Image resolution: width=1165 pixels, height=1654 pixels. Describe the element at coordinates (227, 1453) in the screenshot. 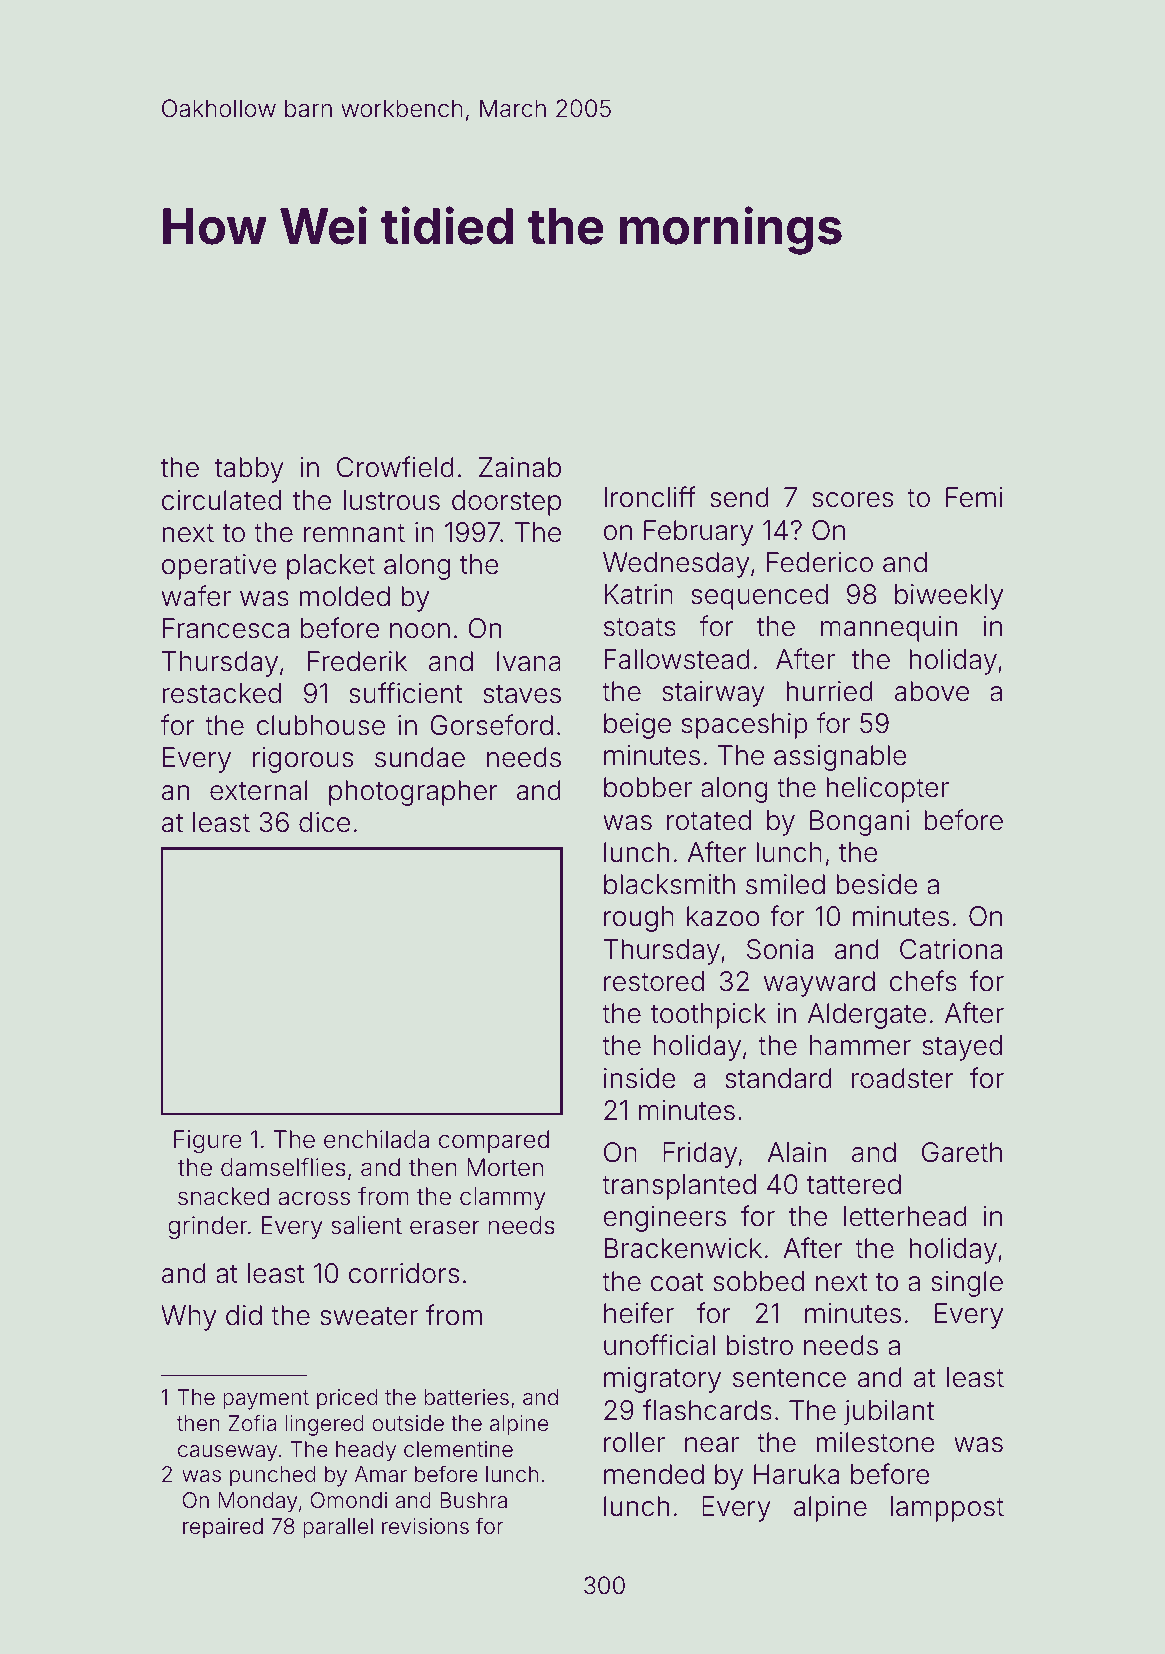

I see `causeway` at that location.
